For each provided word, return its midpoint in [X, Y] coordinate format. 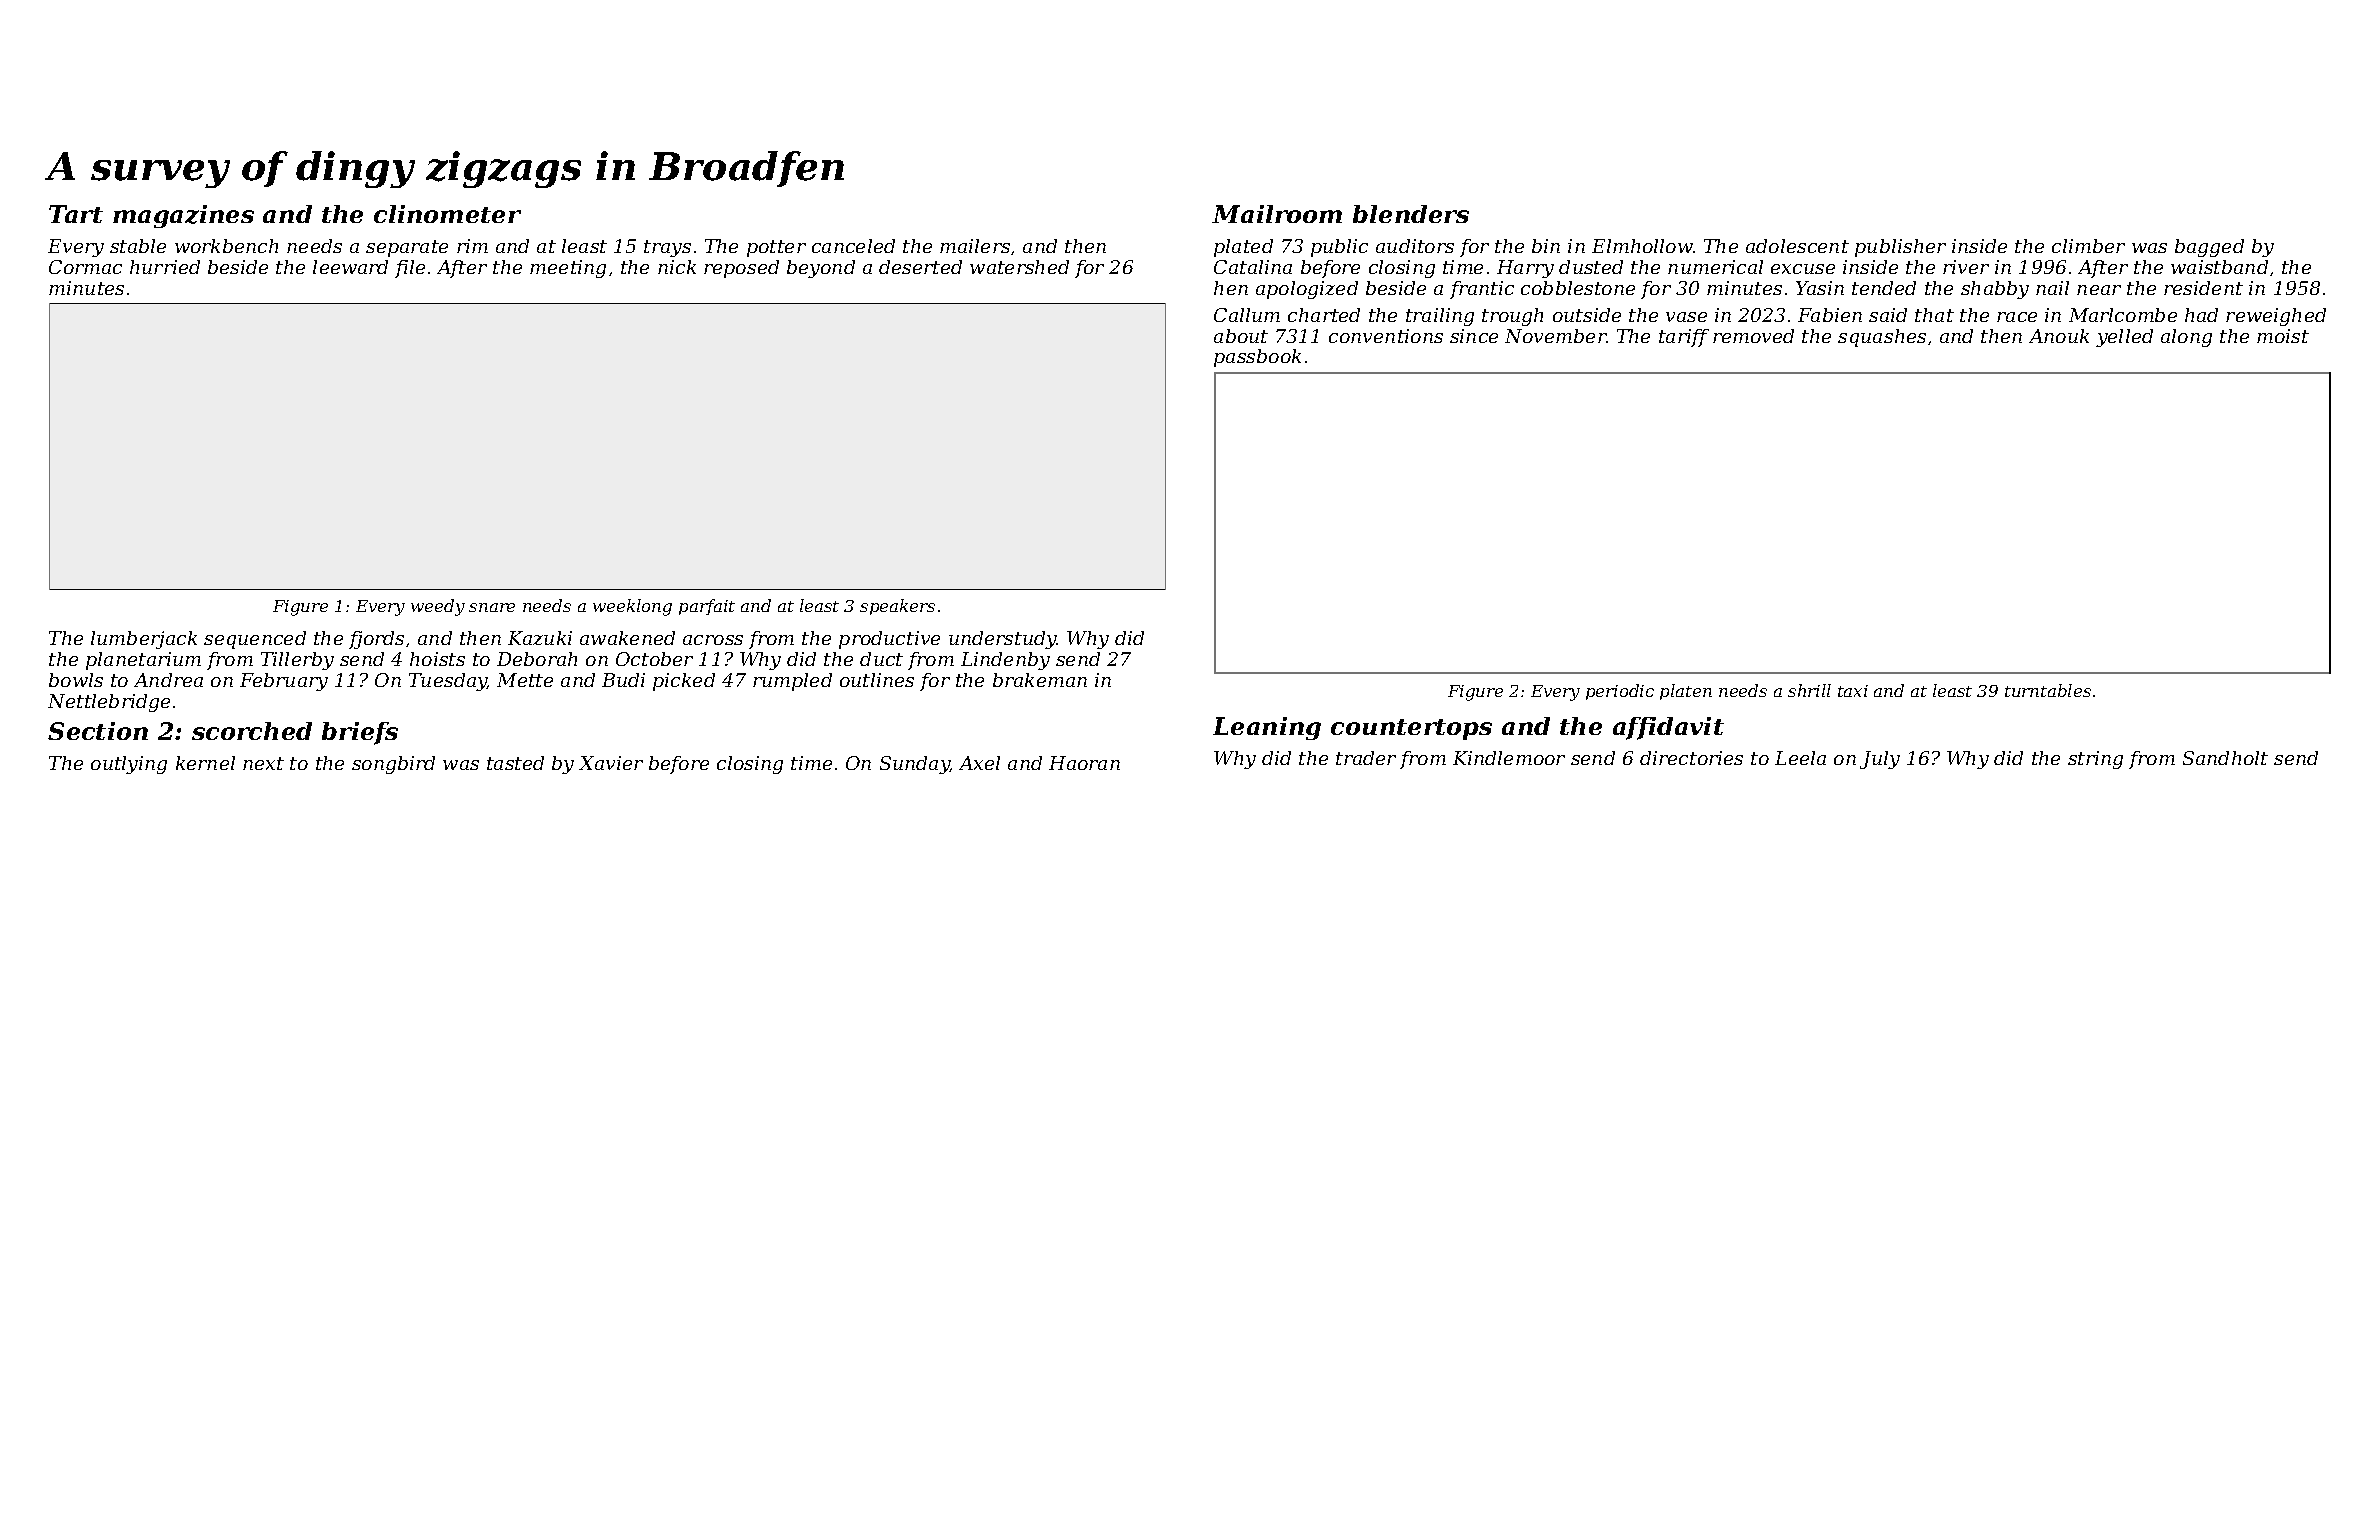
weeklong [632, 607]
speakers [897, 607]
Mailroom [1277, 214]
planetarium [143, 661]
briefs [360, 733]
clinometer [447, 214]
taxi [1853, 691]
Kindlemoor [1509, 758]
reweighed [2276, 317]
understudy [1003, 640]
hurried [165, 267]
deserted [920, 267]
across [713, 640]
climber [2088, 246]
